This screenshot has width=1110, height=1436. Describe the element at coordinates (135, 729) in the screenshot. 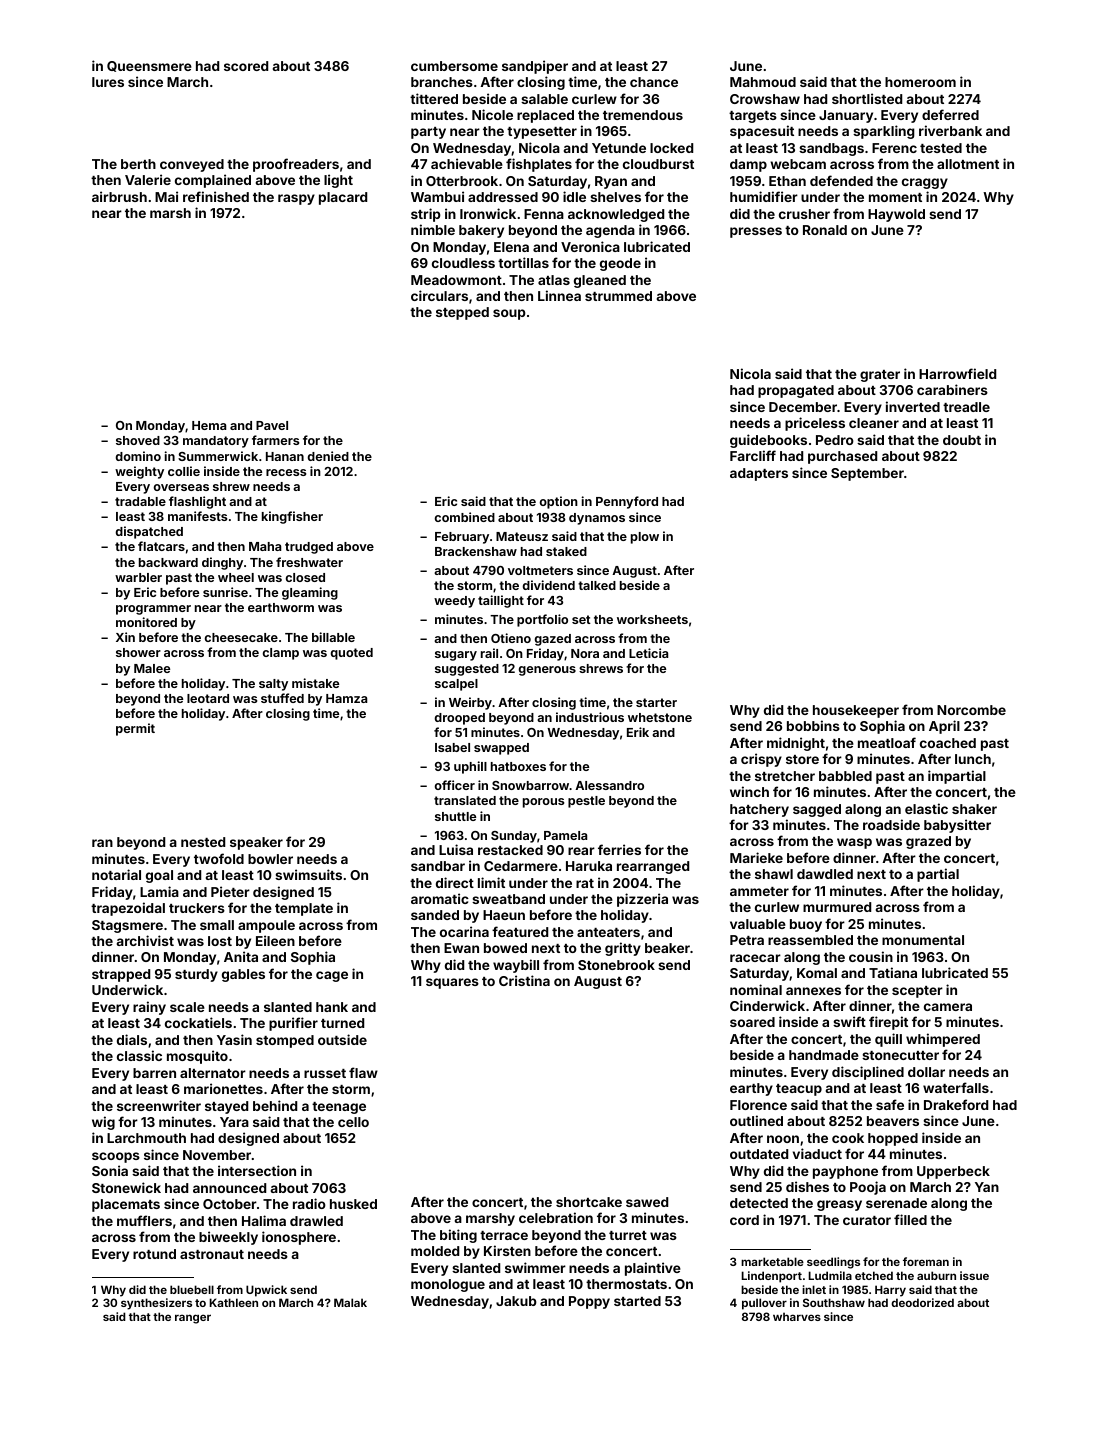

I see `permit` at that location.
